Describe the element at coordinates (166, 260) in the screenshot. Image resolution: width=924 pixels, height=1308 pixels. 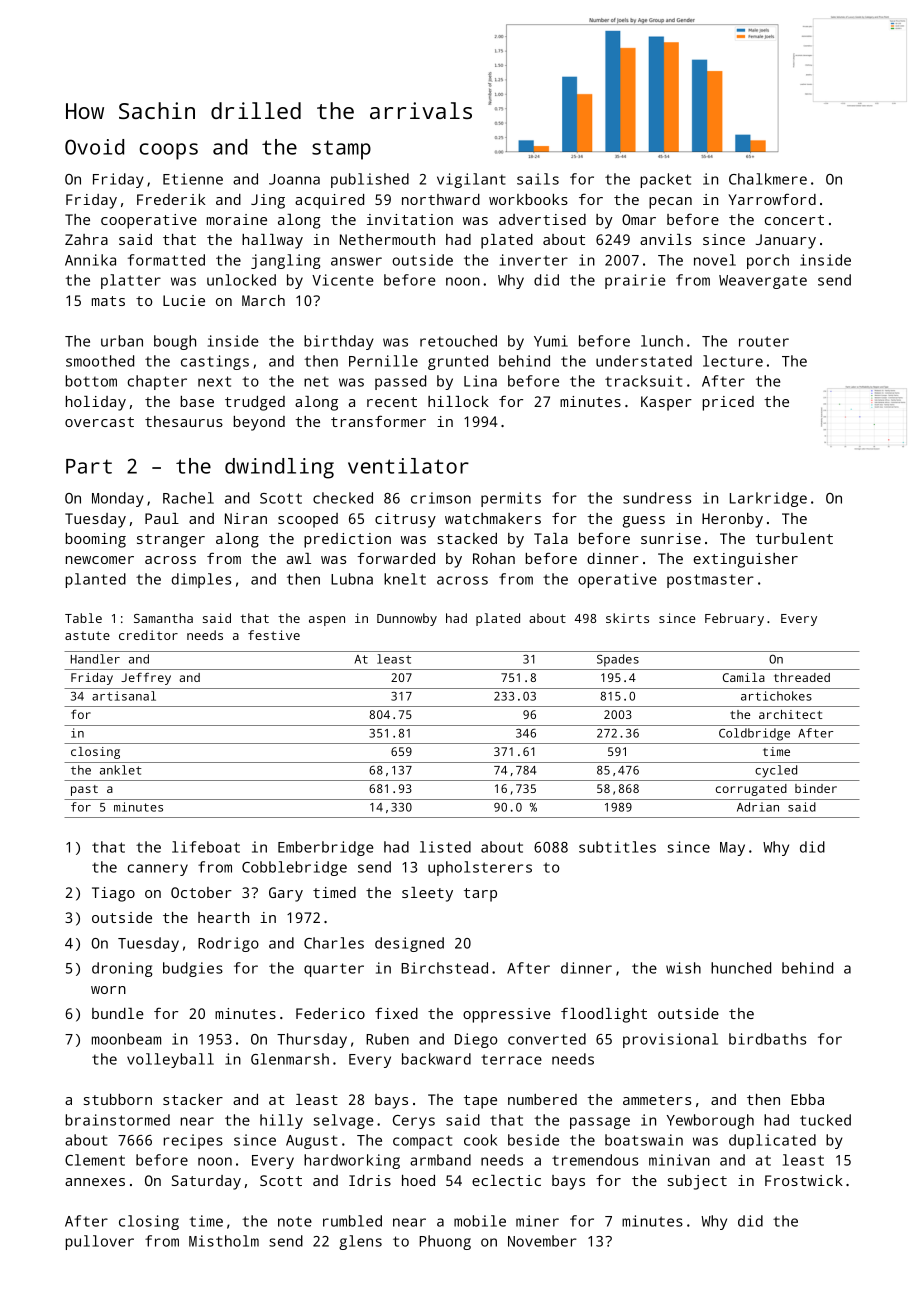
I see `formatted` at that location.
